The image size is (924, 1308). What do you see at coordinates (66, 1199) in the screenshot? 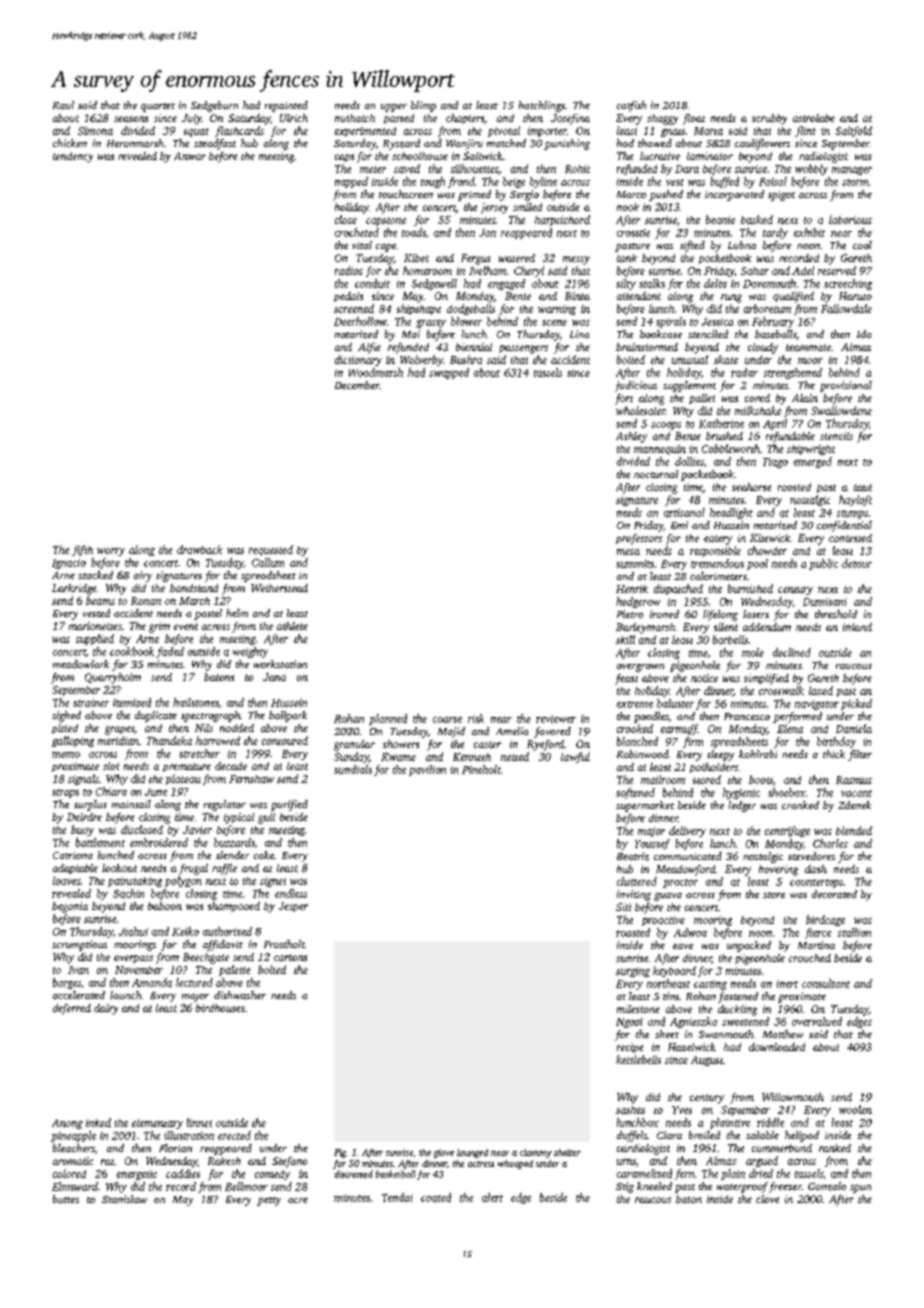
I see `buttes` at bounding box center [66, 1199].
